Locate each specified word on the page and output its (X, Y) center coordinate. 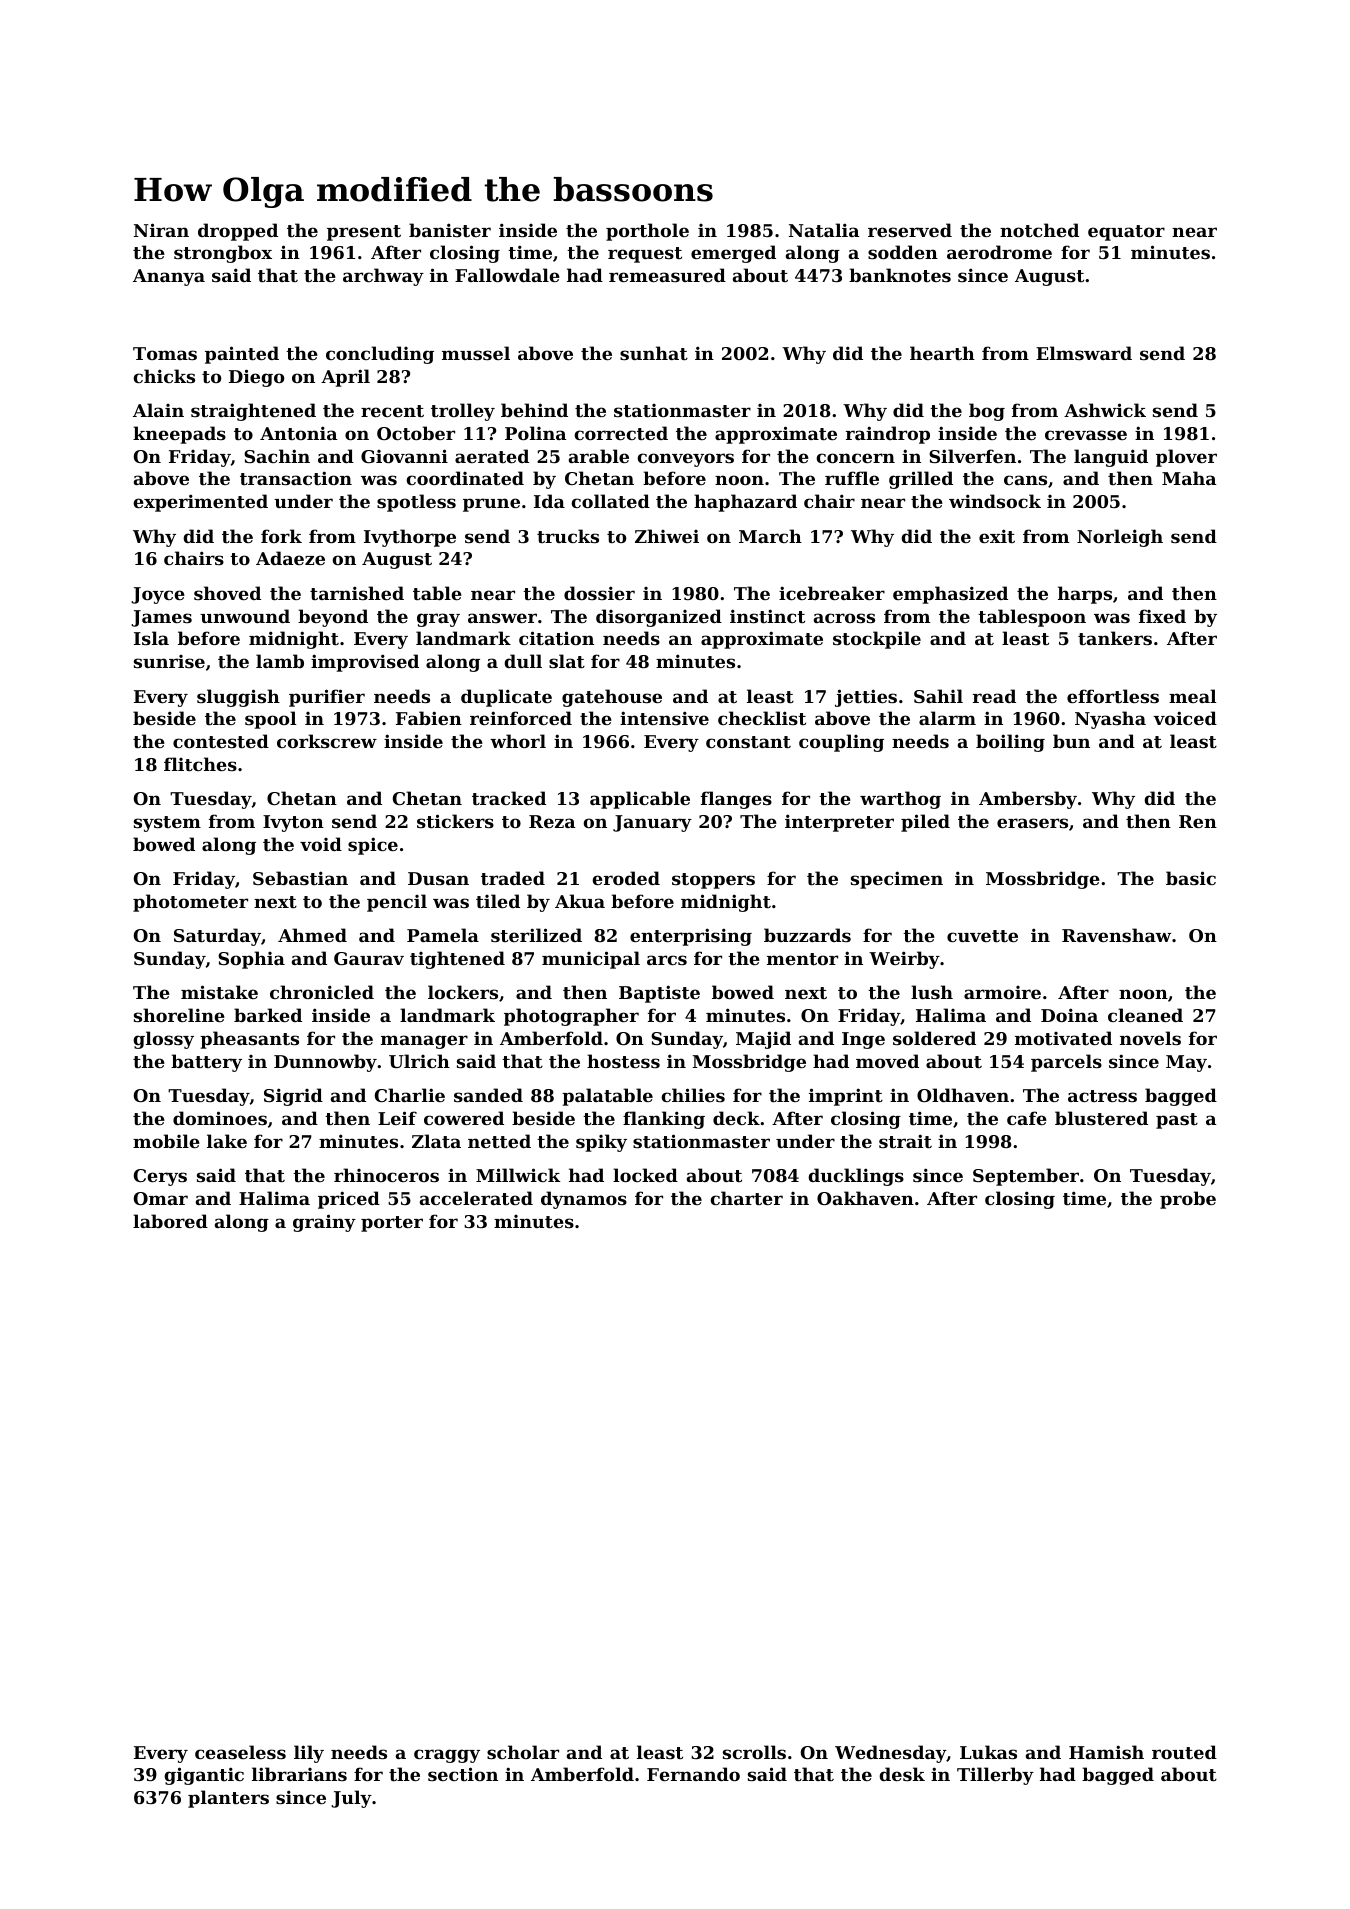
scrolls (754, 1752)
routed (1184, 1752)
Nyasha (1110, 720)
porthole (647, 232)
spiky (601, 1143)
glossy (163, 1040)
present (364, 233)
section (463, 1774)
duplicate (506, 698)
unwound (245, 616)
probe (1188, 1200)
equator (1126, 233)
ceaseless (240, 1752)
